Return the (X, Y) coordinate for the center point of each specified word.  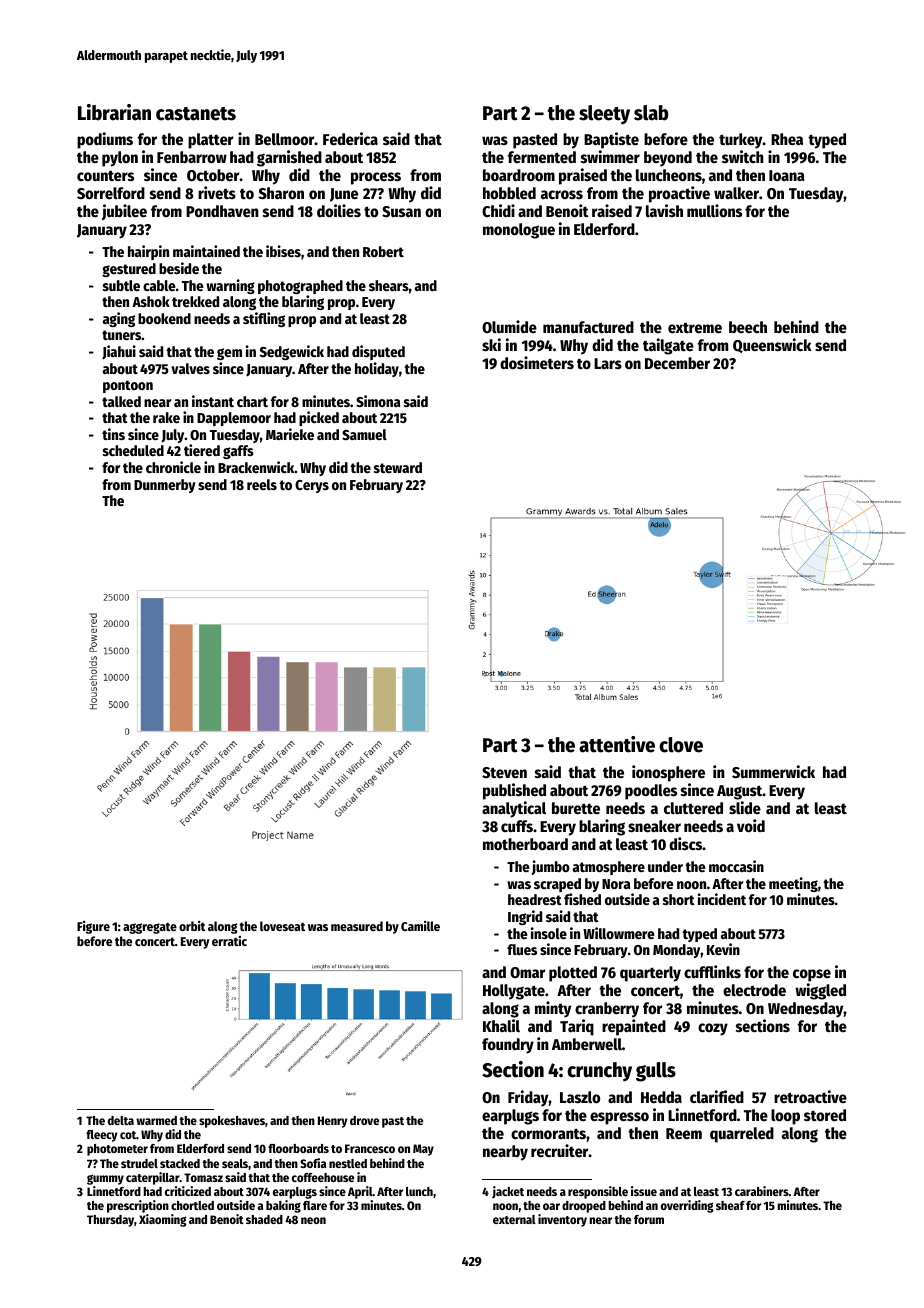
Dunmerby (165, 486)
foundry (508, 1046)
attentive (617, 744)
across (562, 194)
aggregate (150, 928)
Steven (504, 772)
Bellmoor (285, 139)
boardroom (519, 175)
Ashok (151, 301)
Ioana (787, 175)
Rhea (787, 139)
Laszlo (580, 1097)
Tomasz (203, 1177)
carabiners (762, 1191)
